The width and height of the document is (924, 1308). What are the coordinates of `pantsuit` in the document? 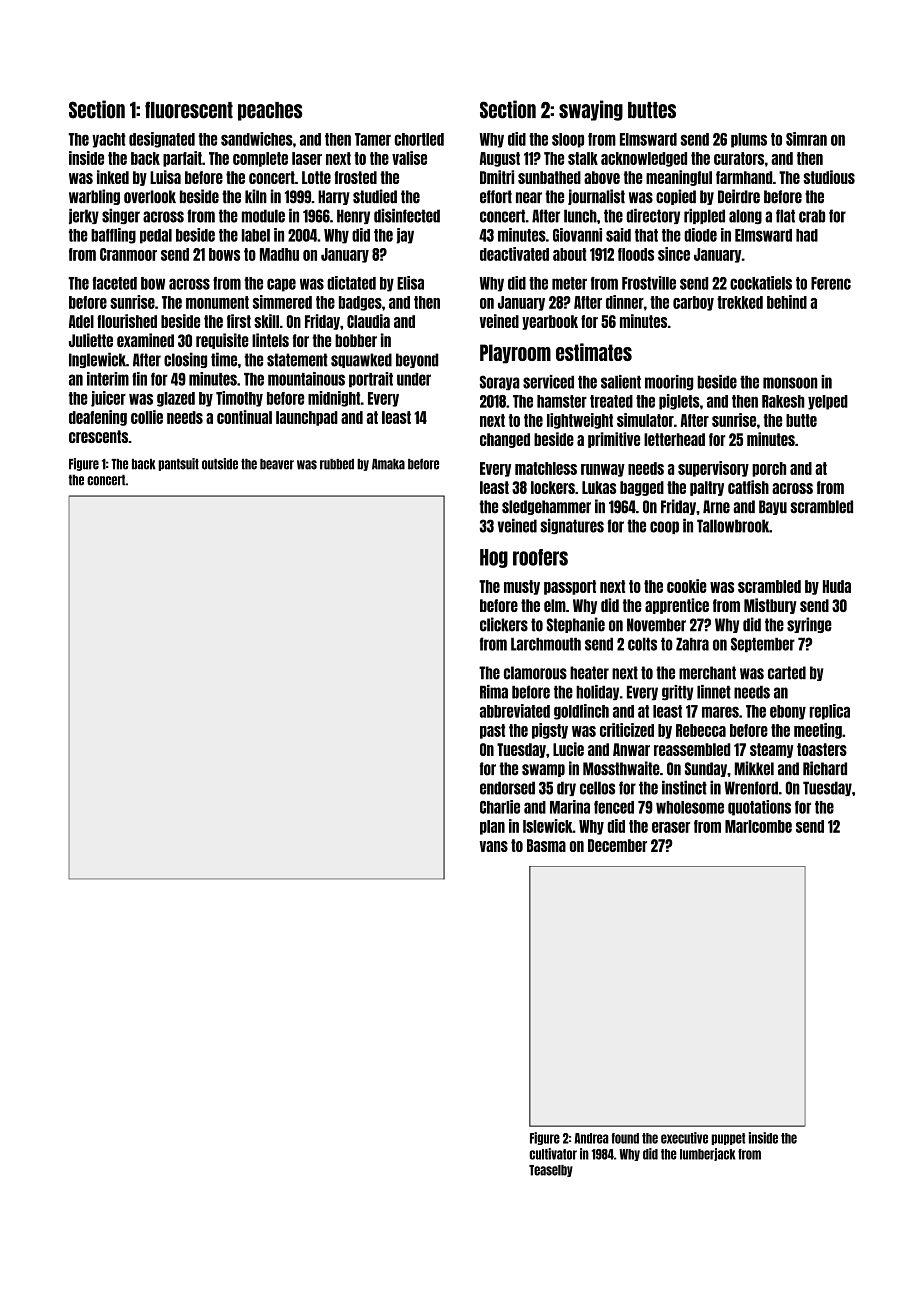 It's located at (178, 464).
